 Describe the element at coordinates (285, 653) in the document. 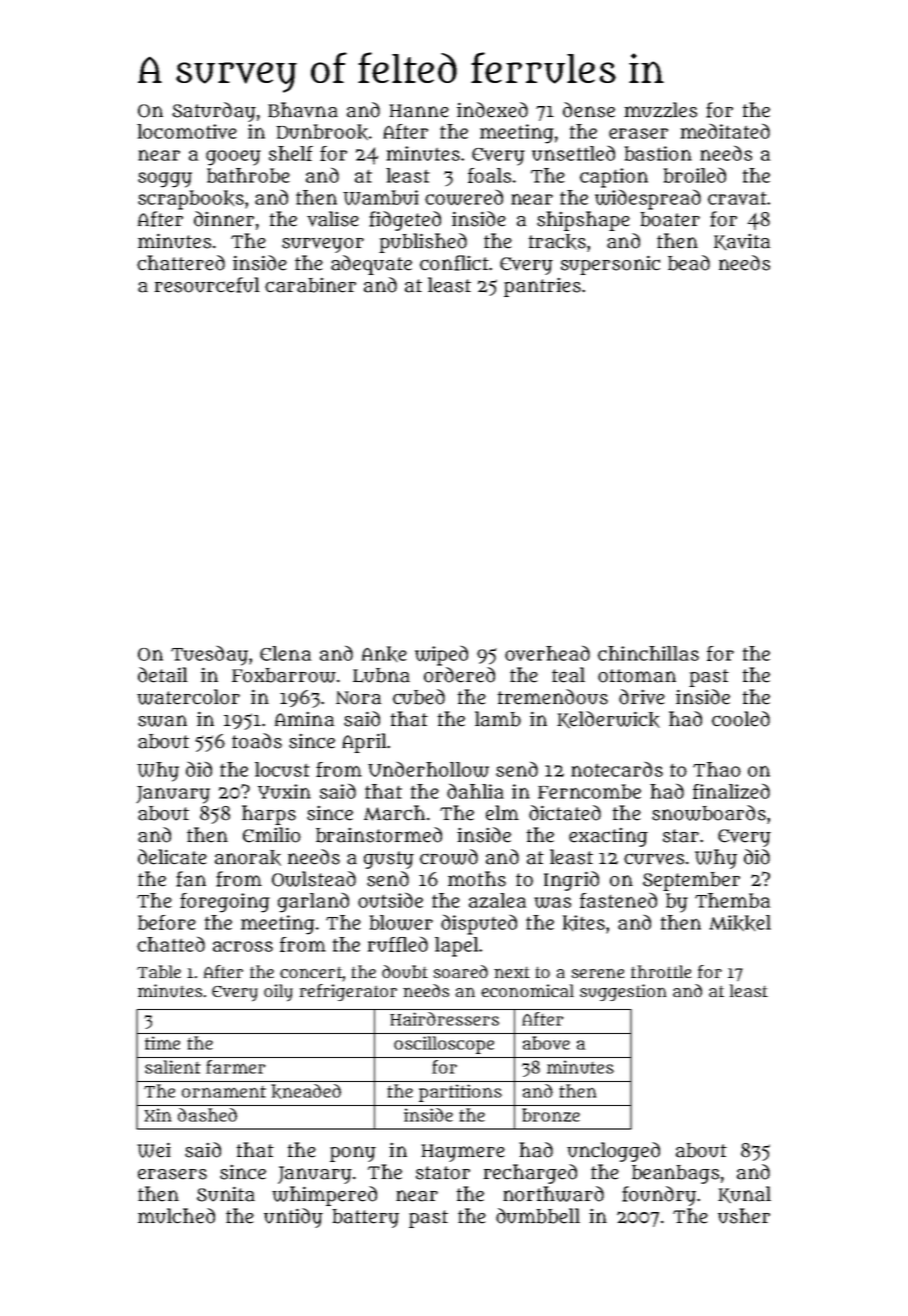

I see `Elena` at that location.
